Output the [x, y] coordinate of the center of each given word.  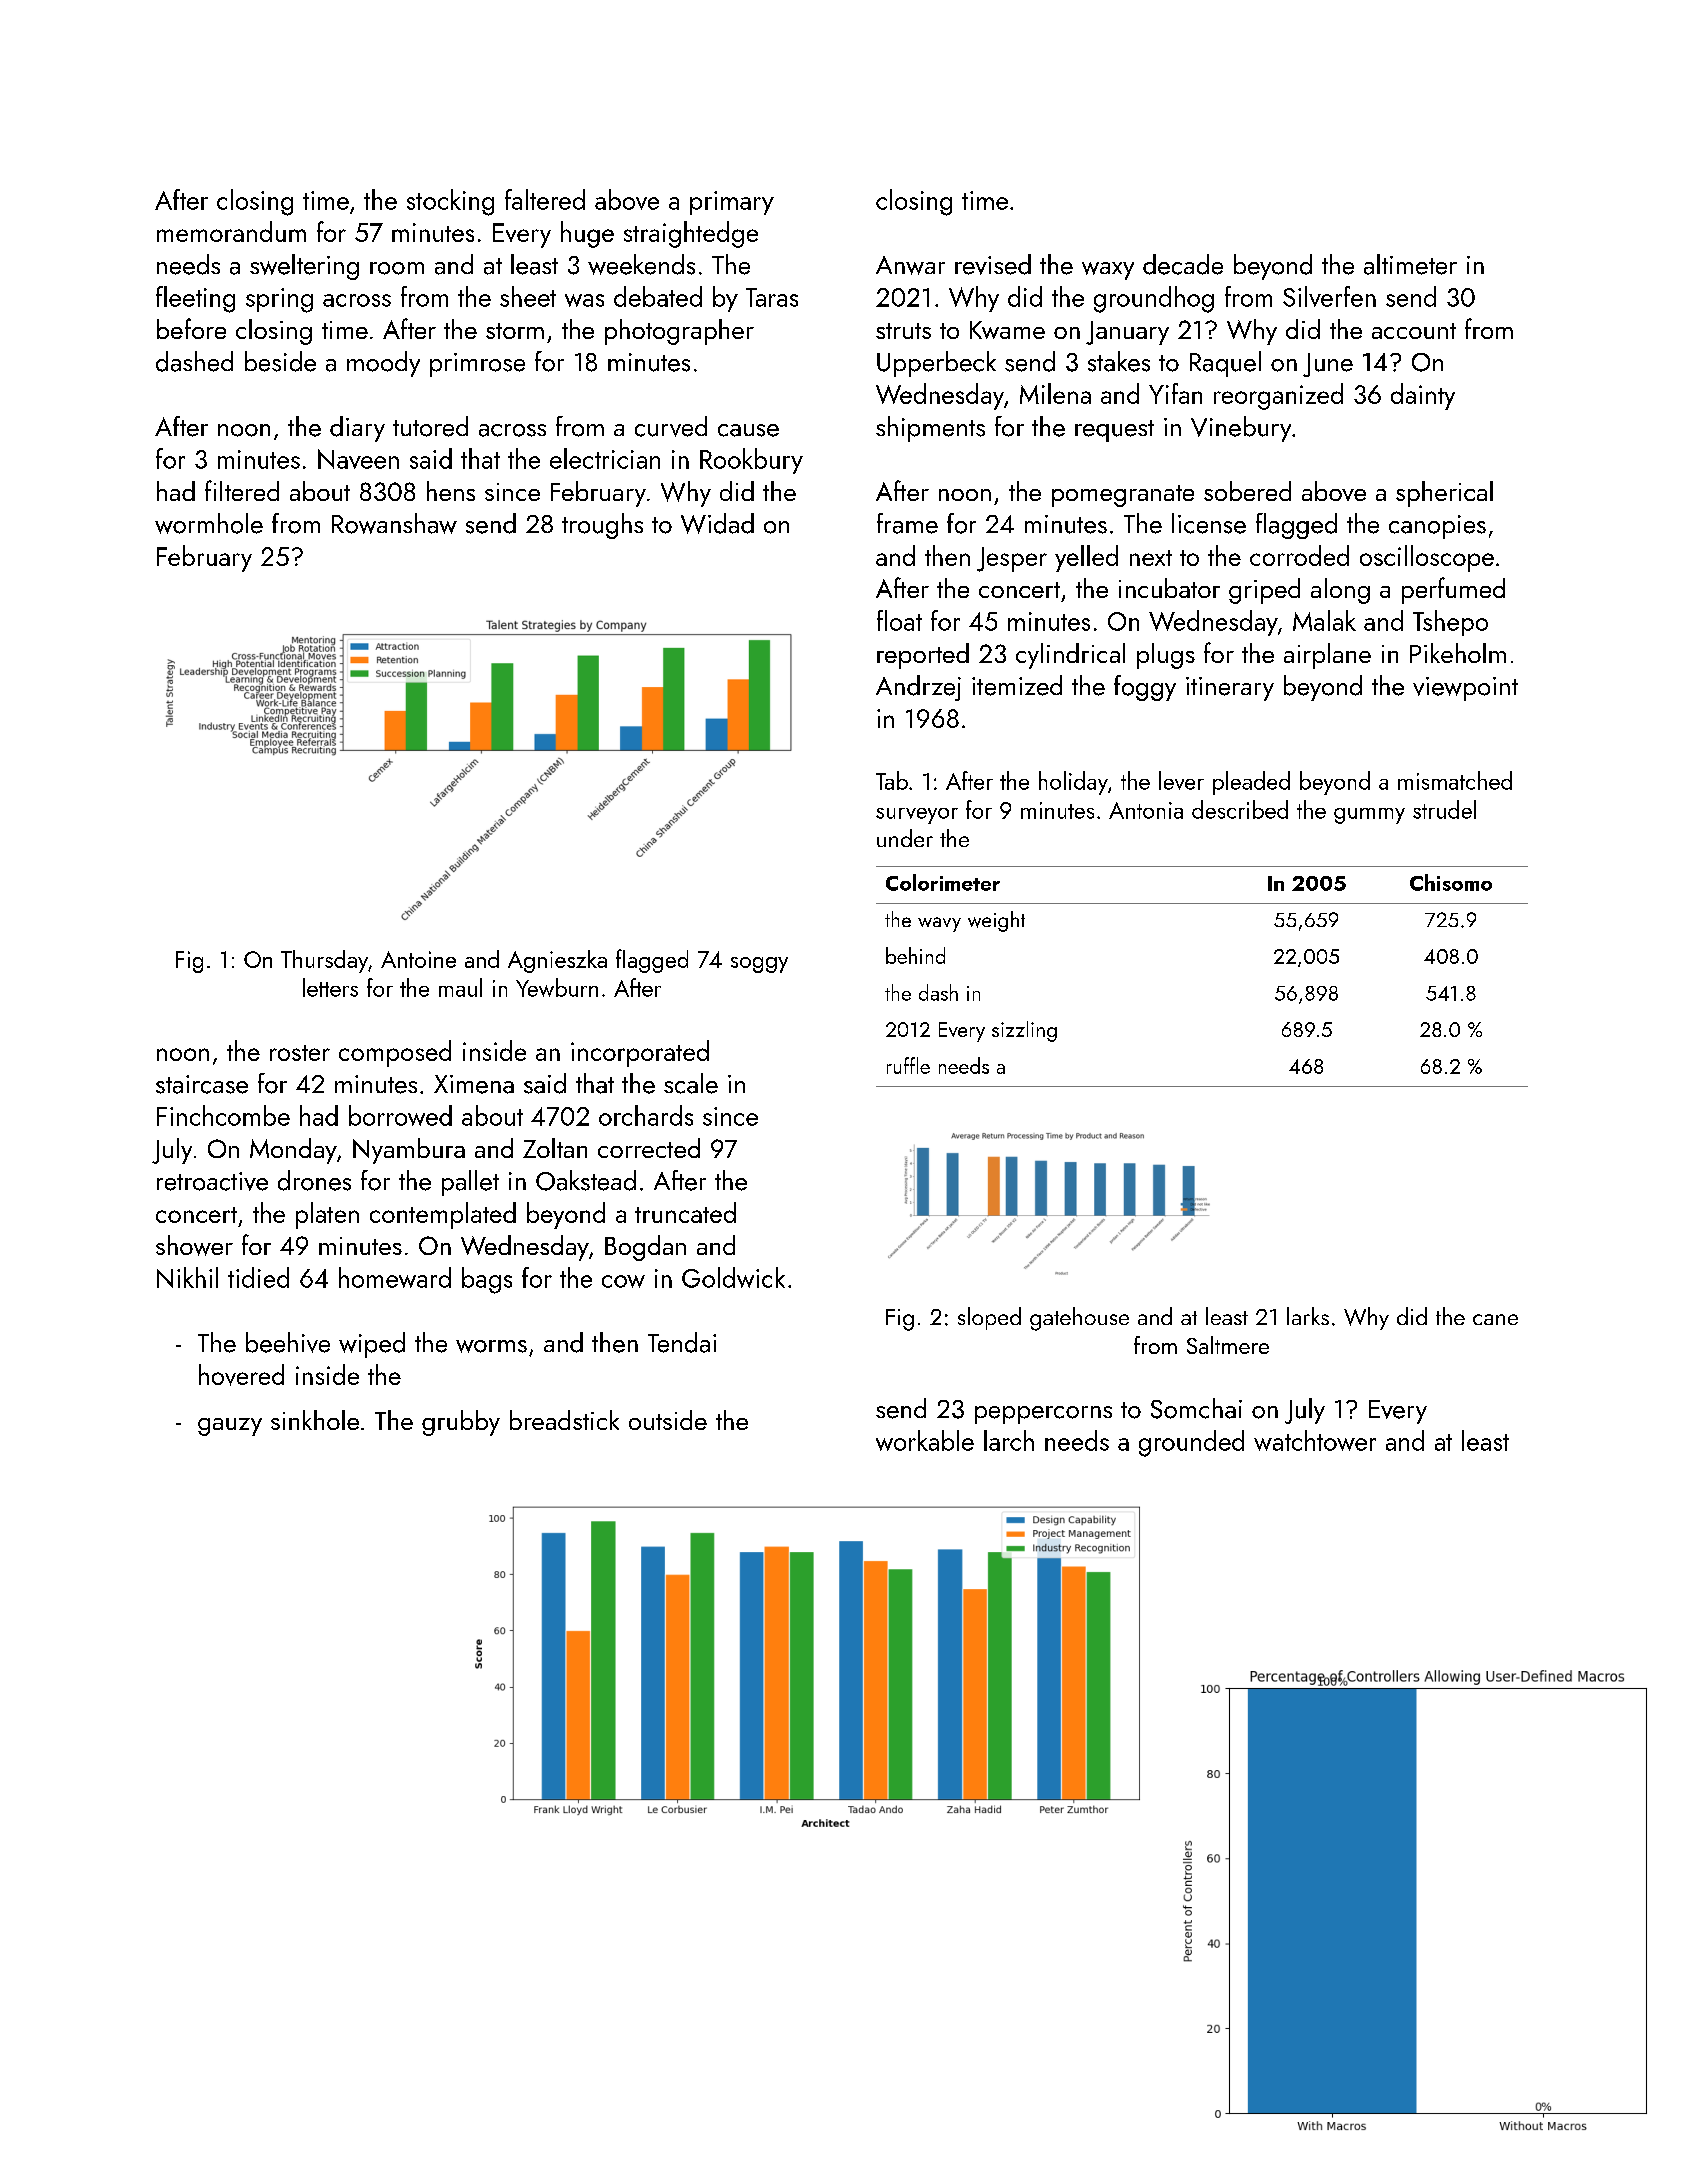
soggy [759, 965]
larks [1308, 1316]
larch [1009, 1440]
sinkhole [315, 1420]
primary [732, 203]
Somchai [1196, 1408]
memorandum [231, 231]
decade [1183, 264]
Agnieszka [557, 961]
